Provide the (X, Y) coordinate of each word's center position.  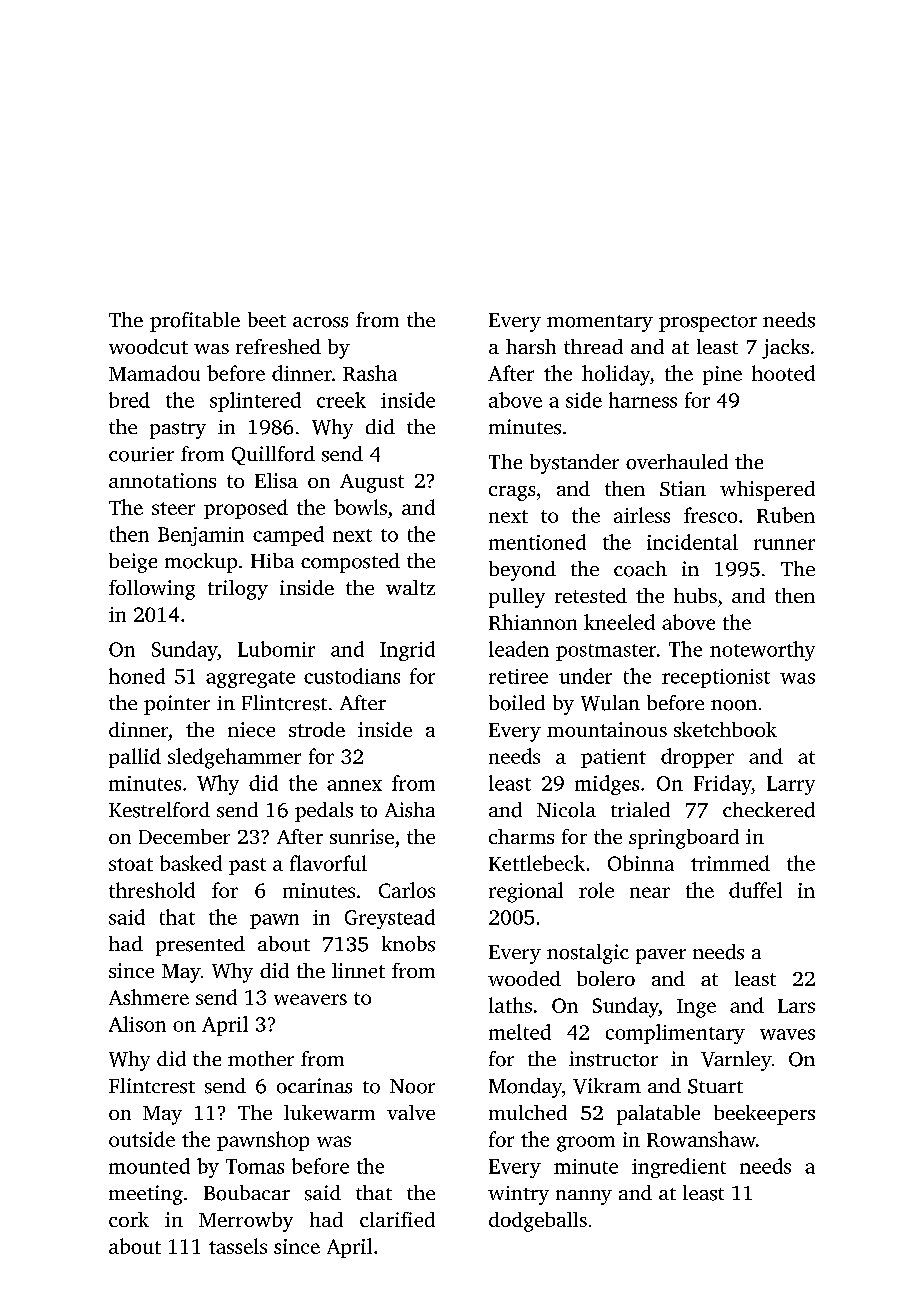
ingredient (679, 1168)
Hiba (272, 560)
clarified (397, 1219)
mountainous (607, 729)
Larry (791, 785)
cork (129, 1219)
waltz (410, 587)
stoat (131, 864)
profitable (195, 322)
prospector (708, 323)
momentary (600, 323)
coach (640, 569)
